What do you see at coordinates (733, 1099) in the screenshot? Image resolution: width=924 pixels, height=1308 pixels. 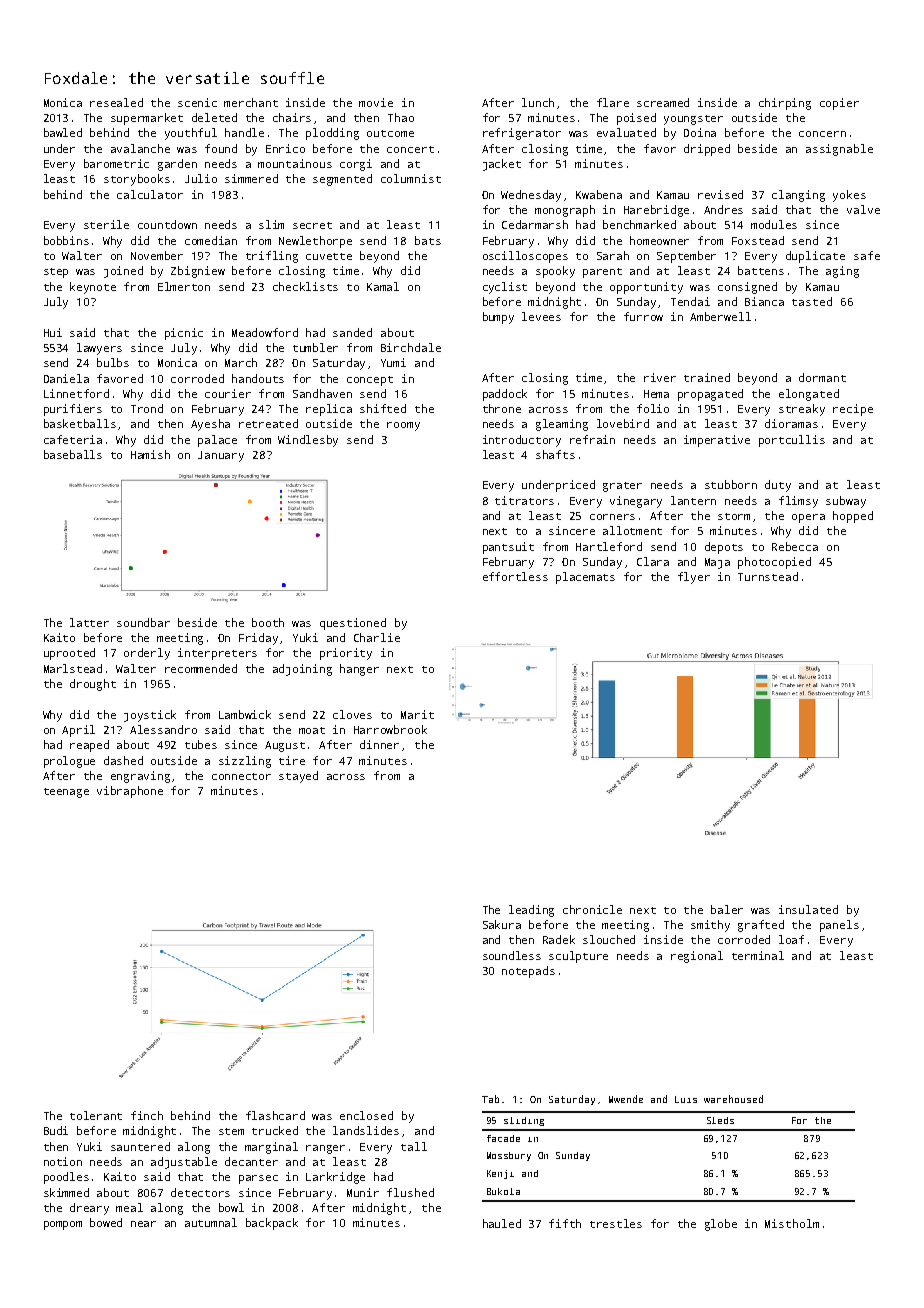 I see `warehoused` at bounding box center [733, 1099].
